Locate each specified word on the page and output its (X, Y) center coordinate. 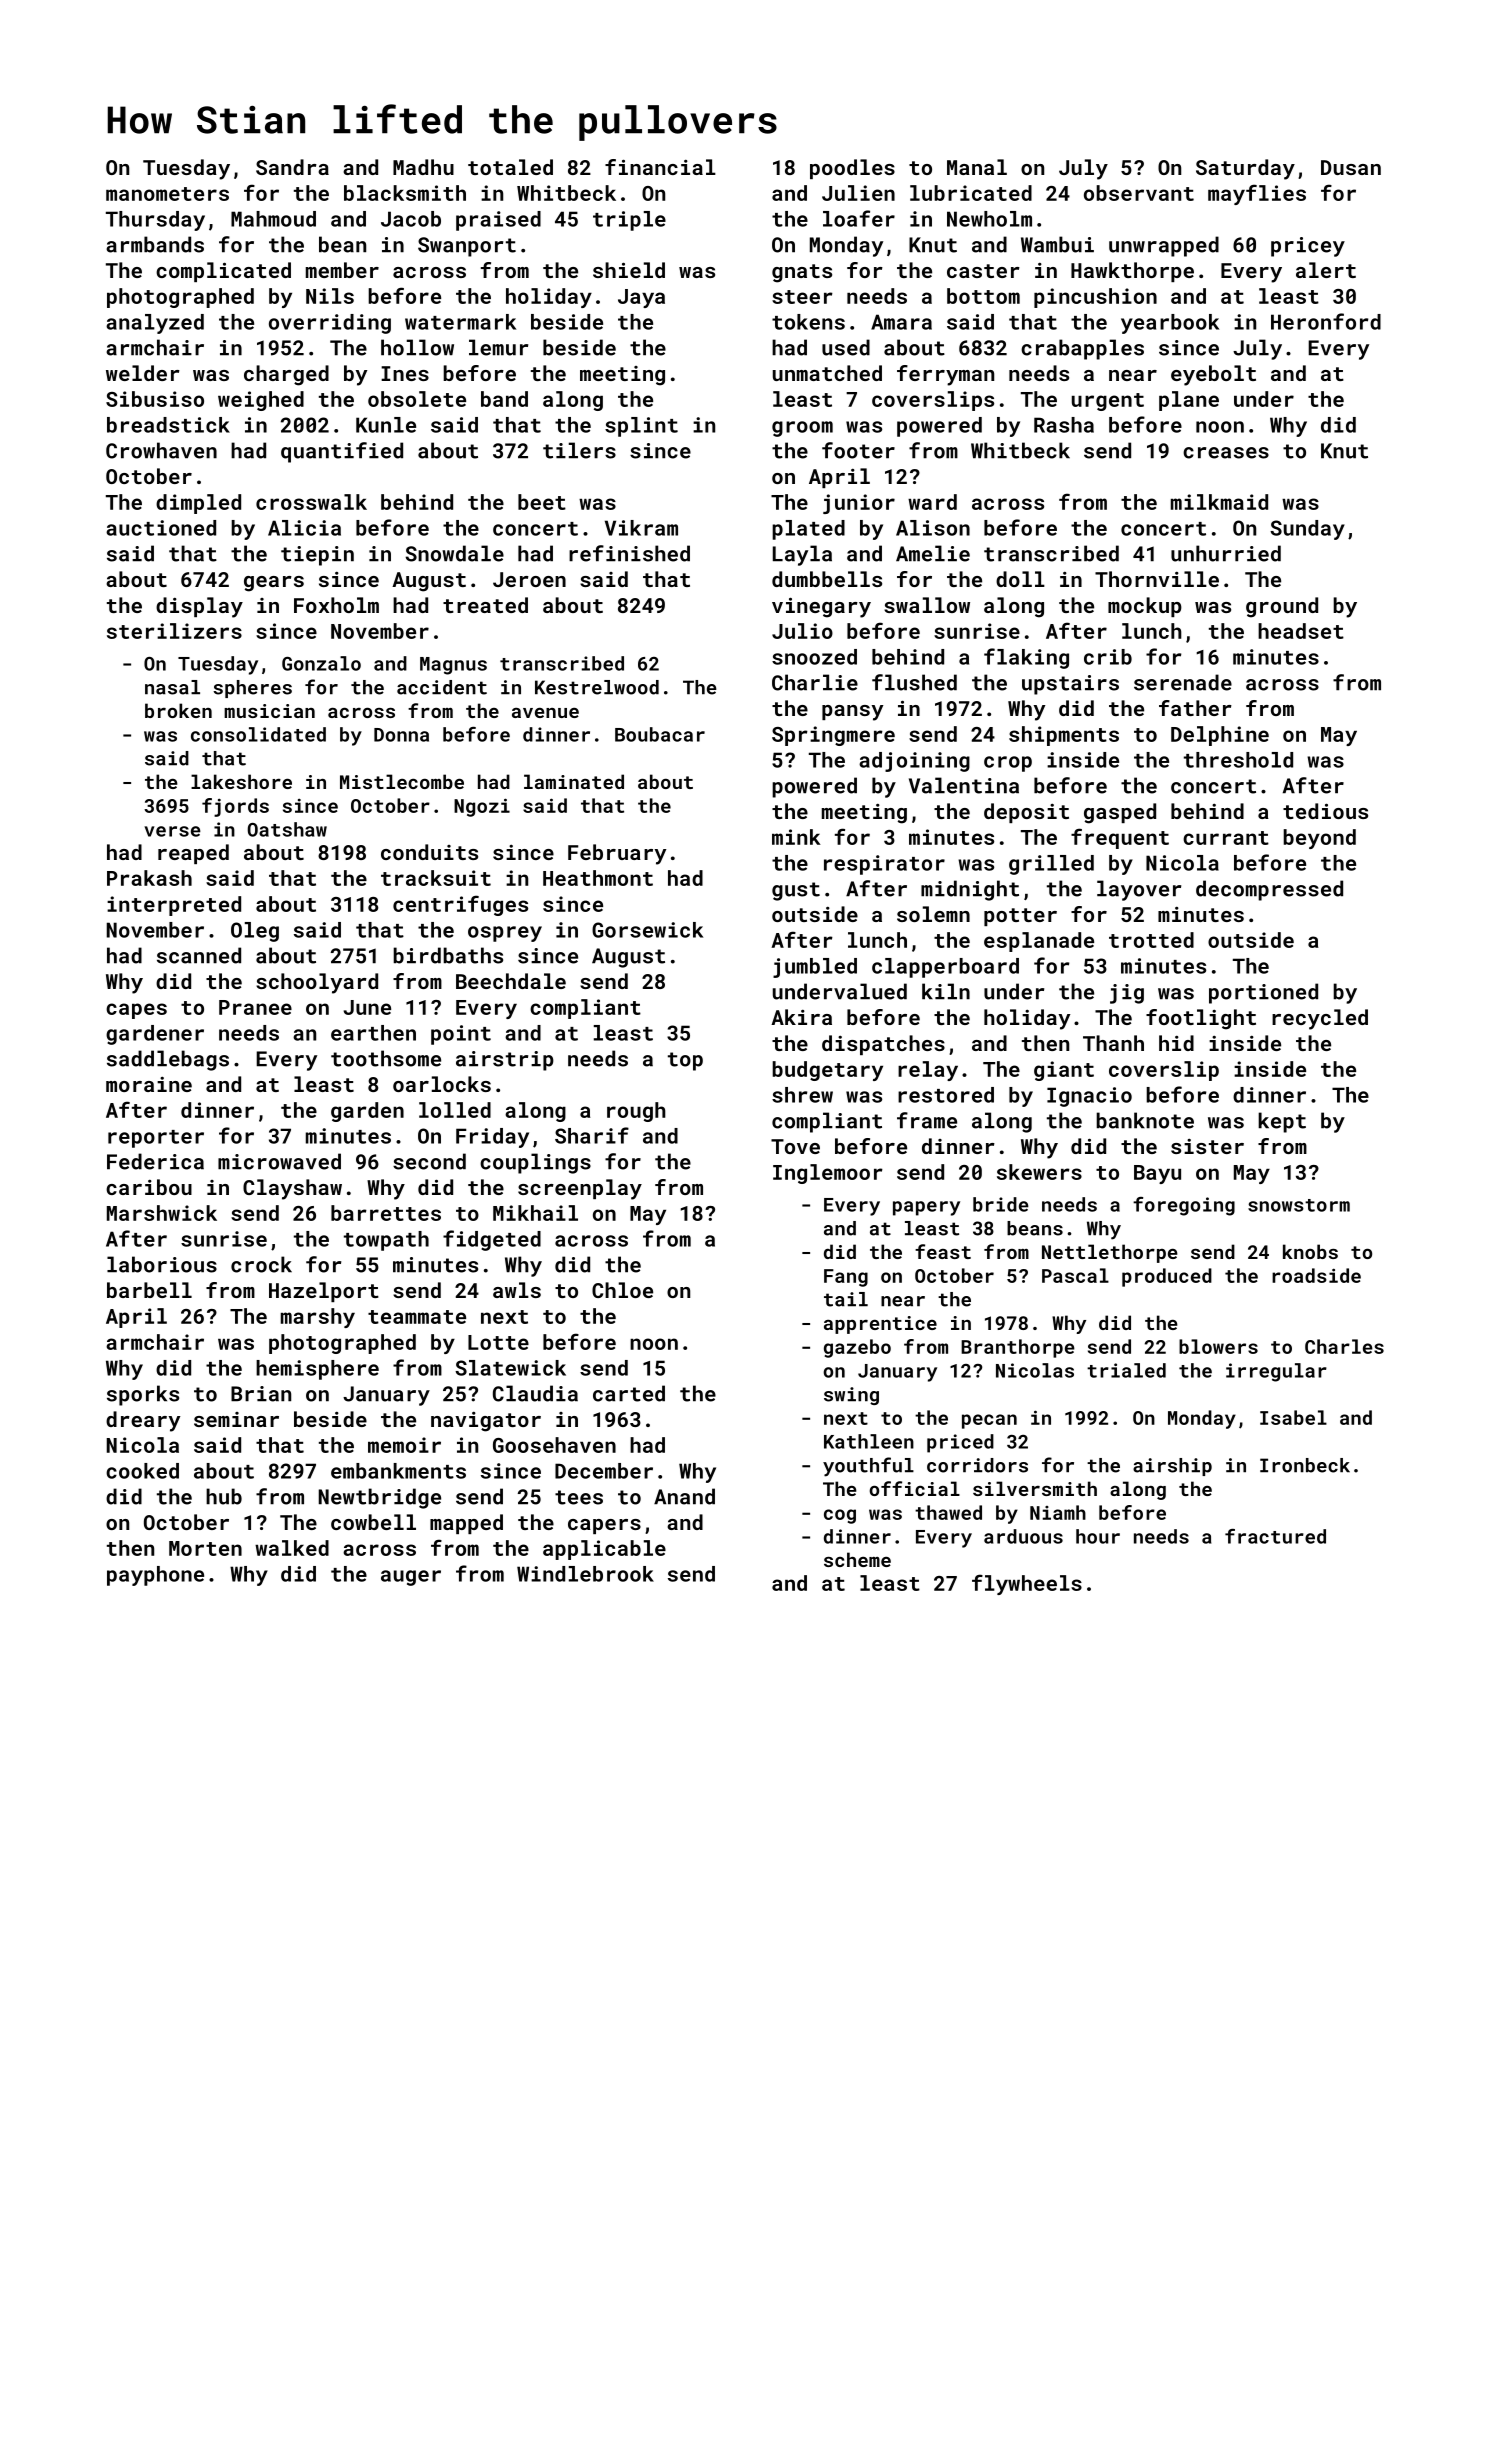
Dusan (1351, 167)
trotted (1151, 940)
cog (840, 1516)
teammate (417, 1317)
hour (1098, 1536)
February (617, 854)
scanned (199, 955)
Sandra (292, 167)
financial (660, 167)
